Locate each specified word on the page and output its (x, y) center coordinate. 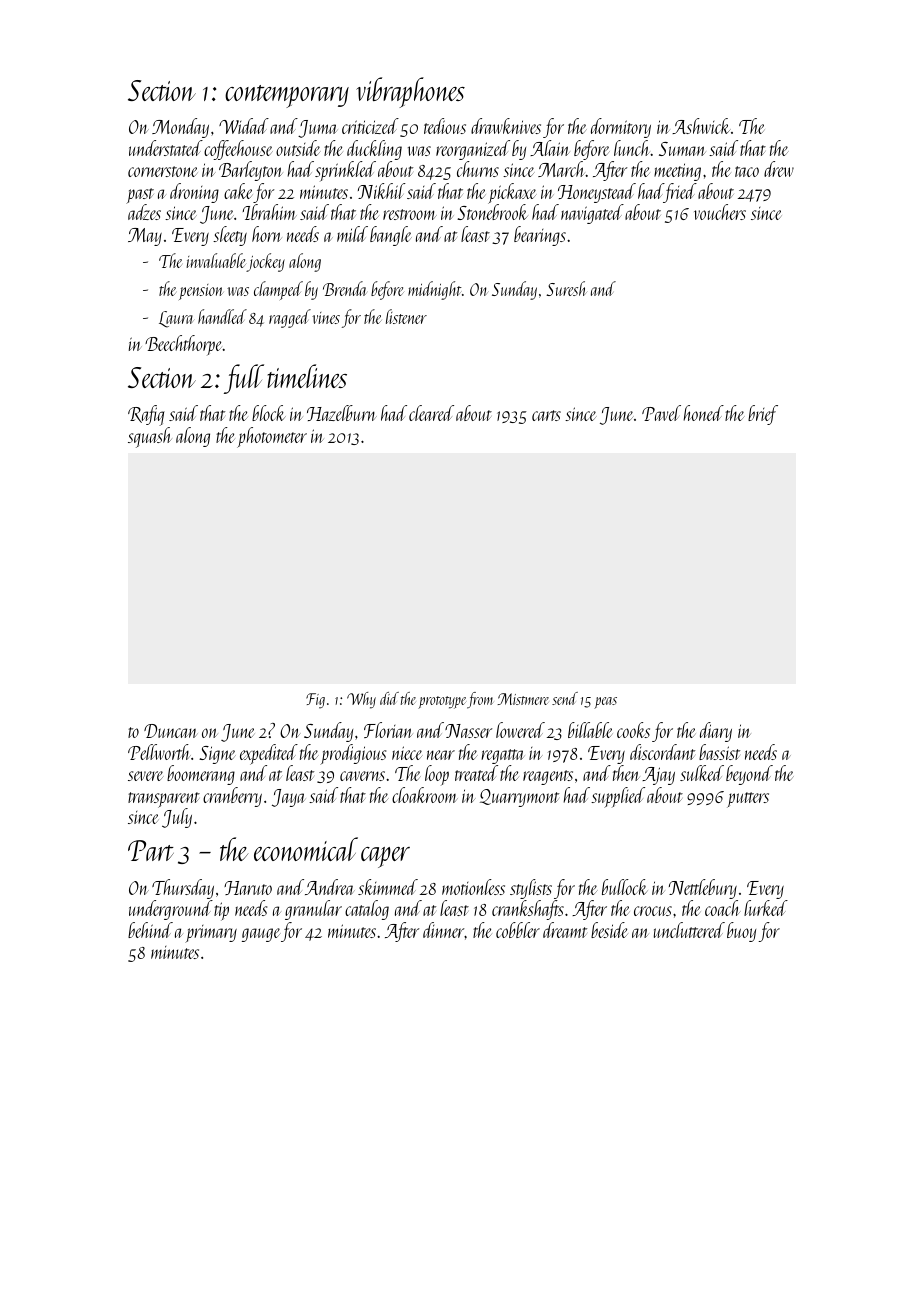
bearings (540, 236)
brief (763, 415)
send (565, 698)
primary (211, 934)
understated (166, 148)
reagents (548, 777)
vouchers (720, 212)
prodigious (353, 754)
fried (680, 193)
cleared (431, 413)
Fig (315, 701)
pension (201, 292)
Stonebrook (492, 212)
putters (748, 800)
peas (605, 703)
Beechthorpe (184, 345)
